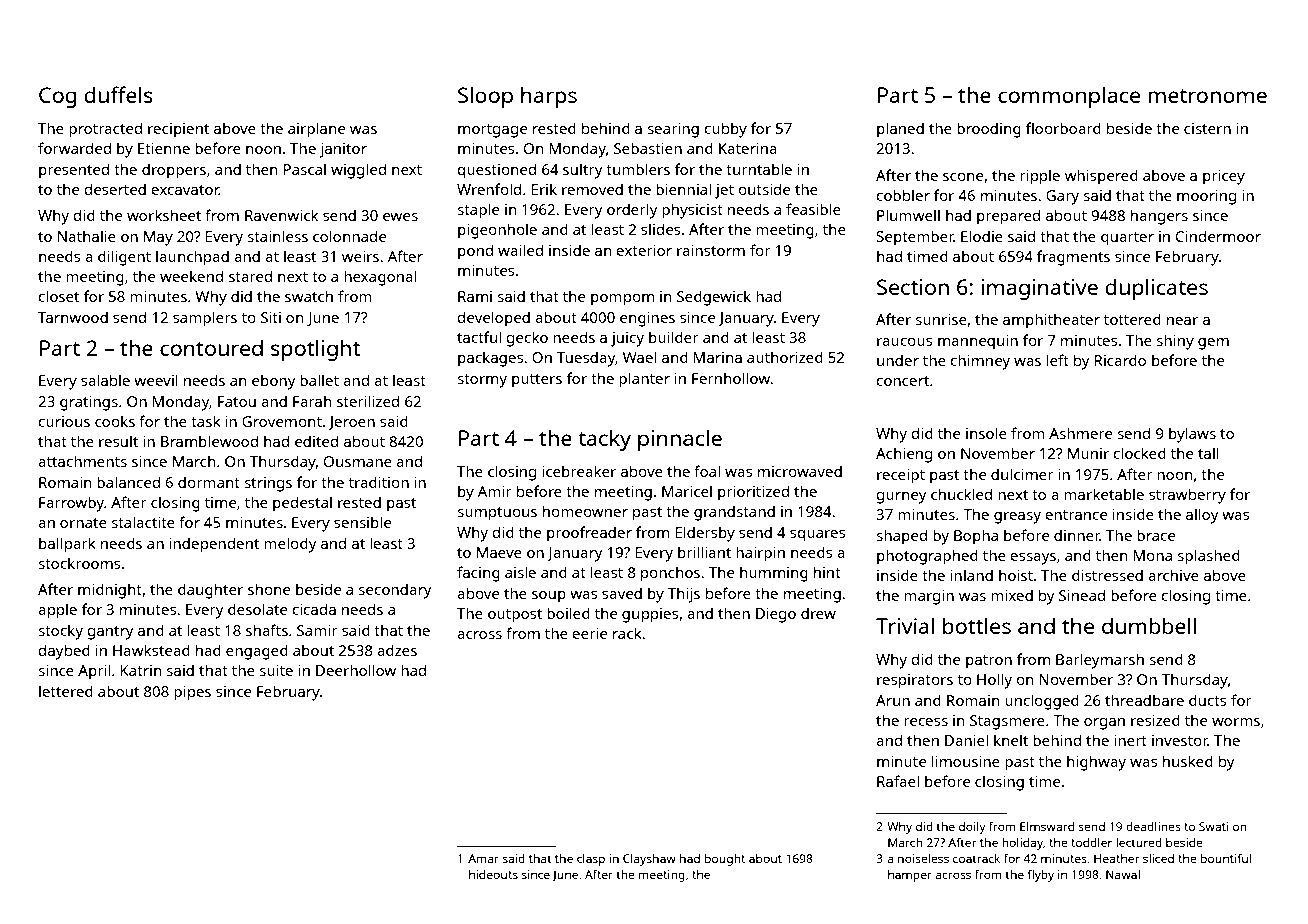 This screenshot has height=924, width=1308. What do you see at coordinates (648, 148) in the screenshot?
I see `Sebastien` at bounding box center [648, 148].
